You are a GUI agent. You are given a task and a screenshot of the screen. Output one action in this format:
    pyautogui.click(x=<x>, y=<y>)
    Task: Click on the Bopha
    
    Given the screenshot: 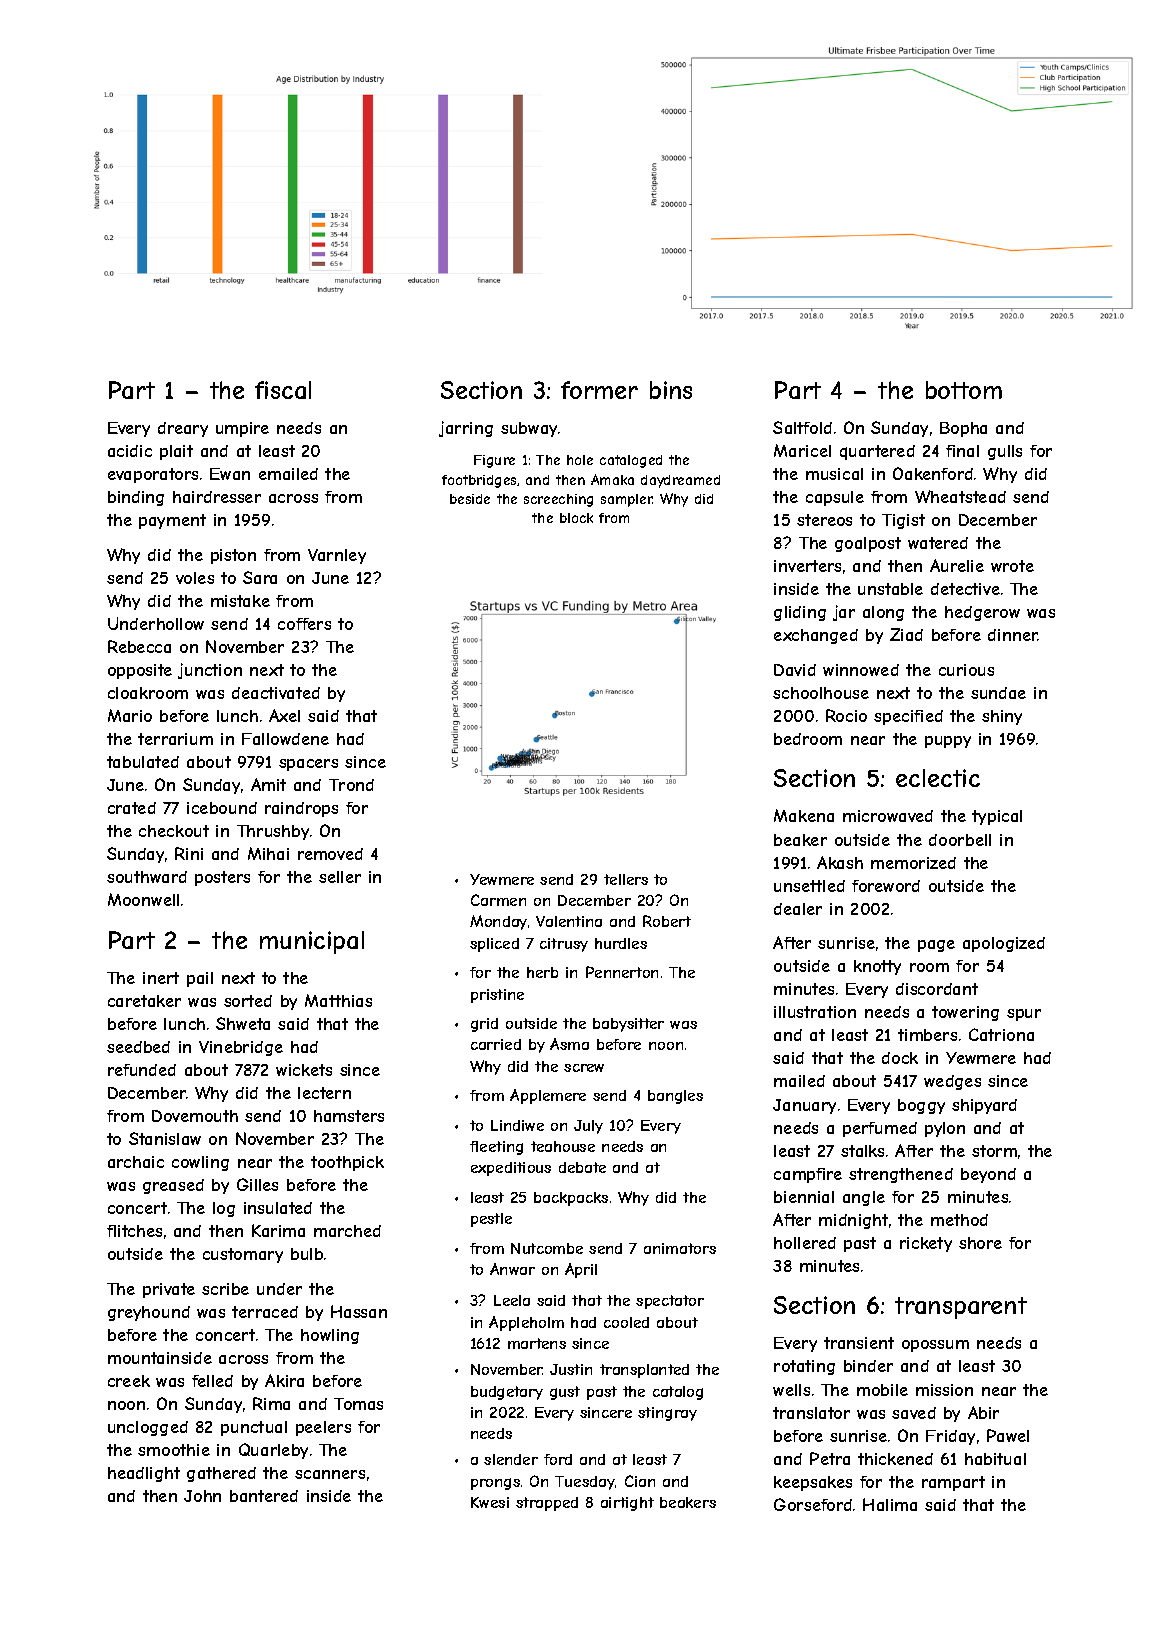 What is the action you would take?
    pyautogui.click(x=963, y=429)
